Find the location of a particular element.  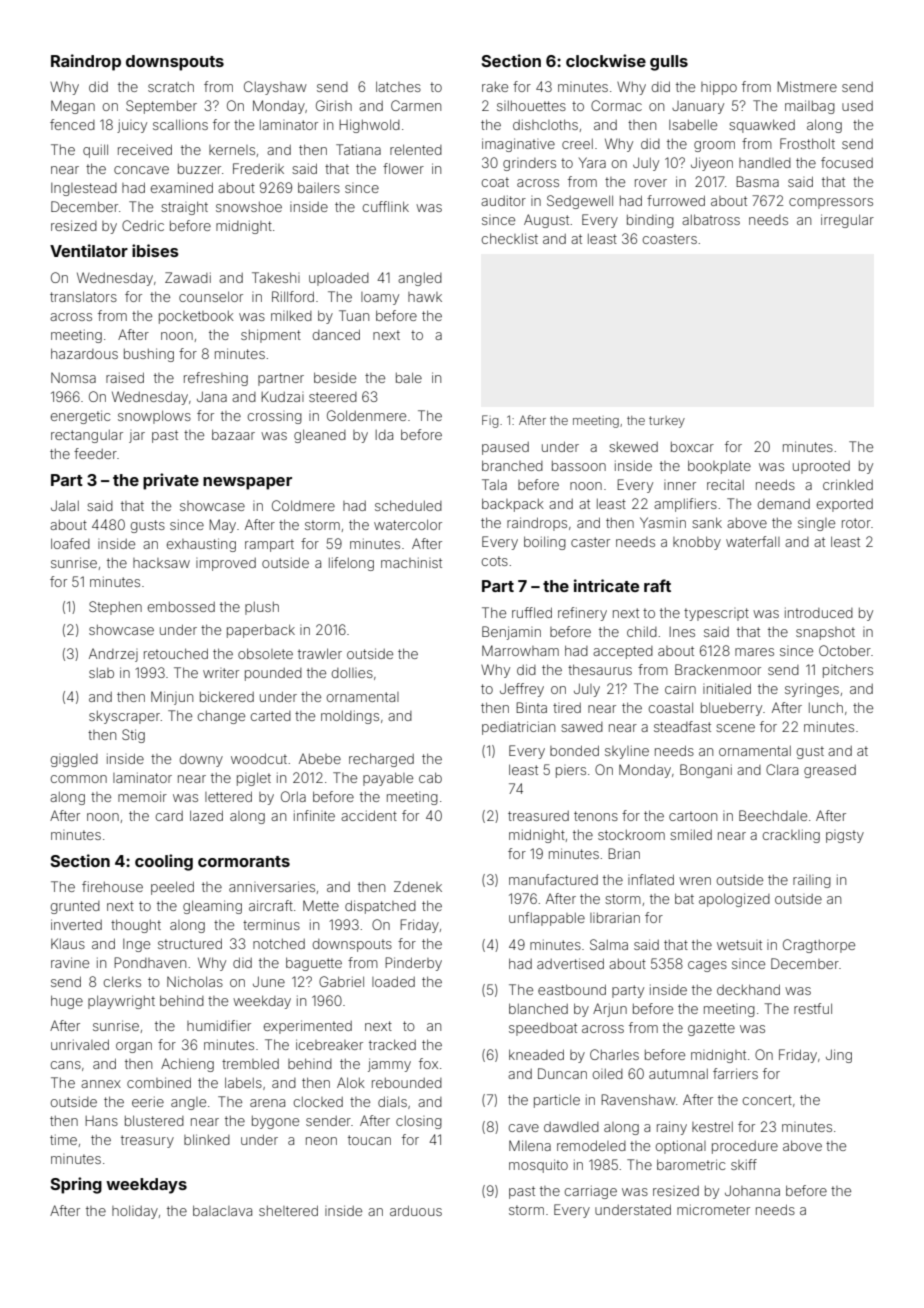

coasters is located at coordinates (670, 239).
